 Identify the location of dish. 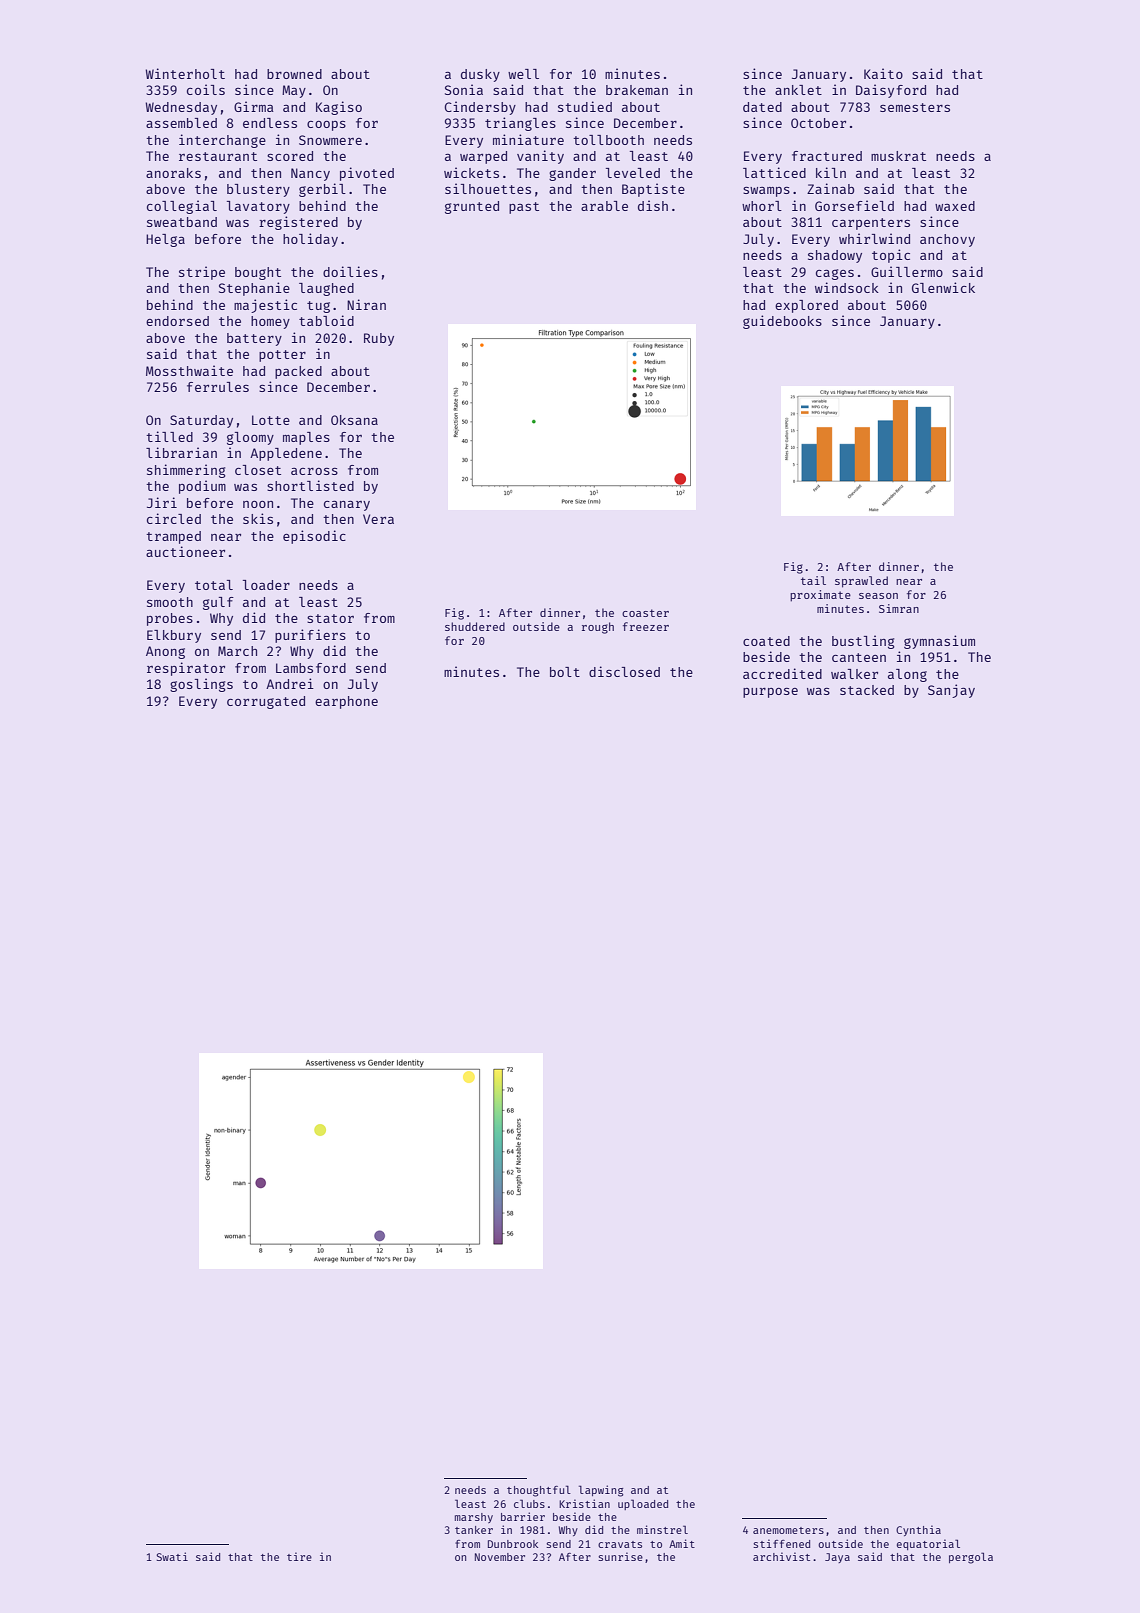
(653, 205).
